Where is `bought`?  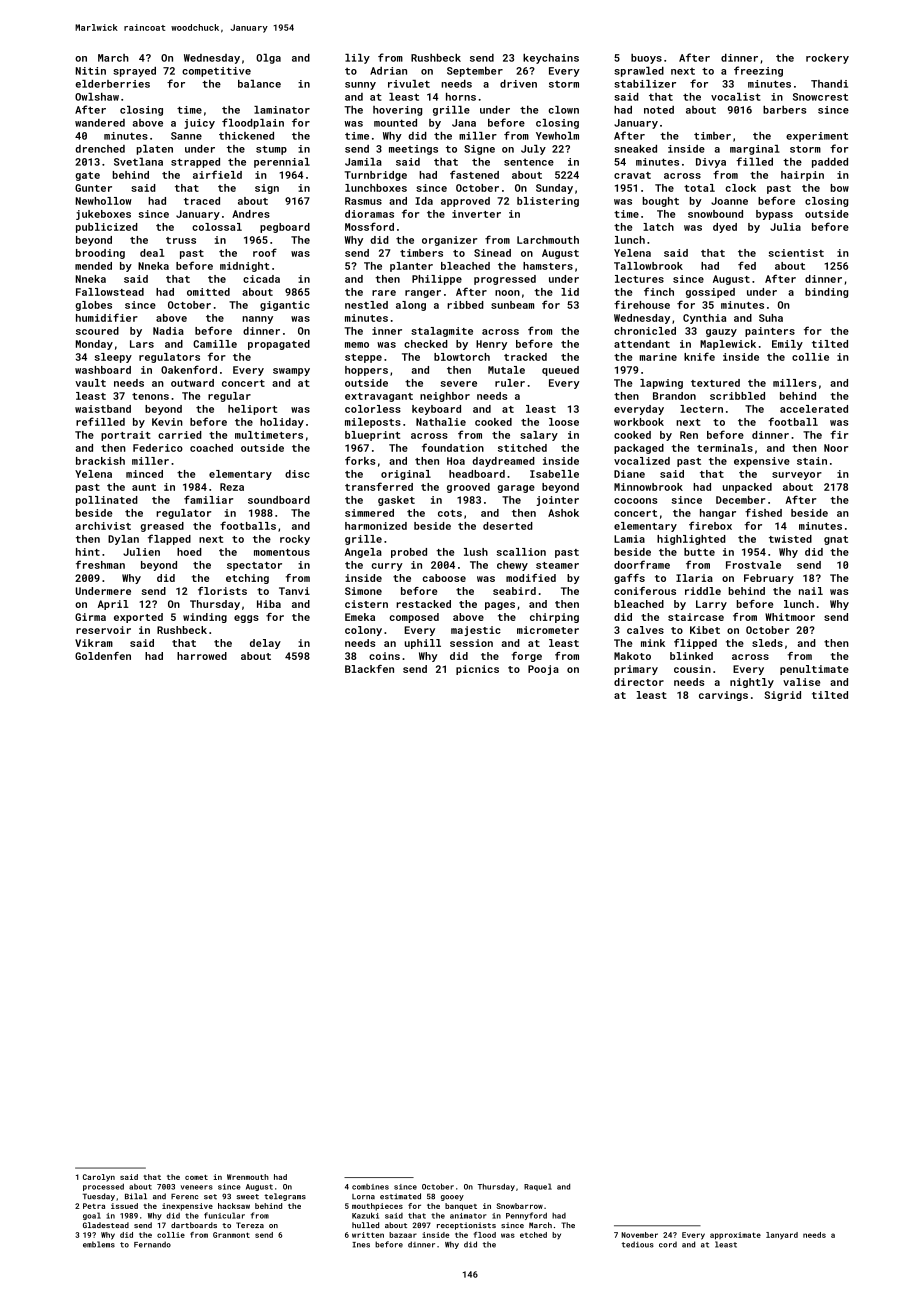
bought is located at coordinates (661, 202).
